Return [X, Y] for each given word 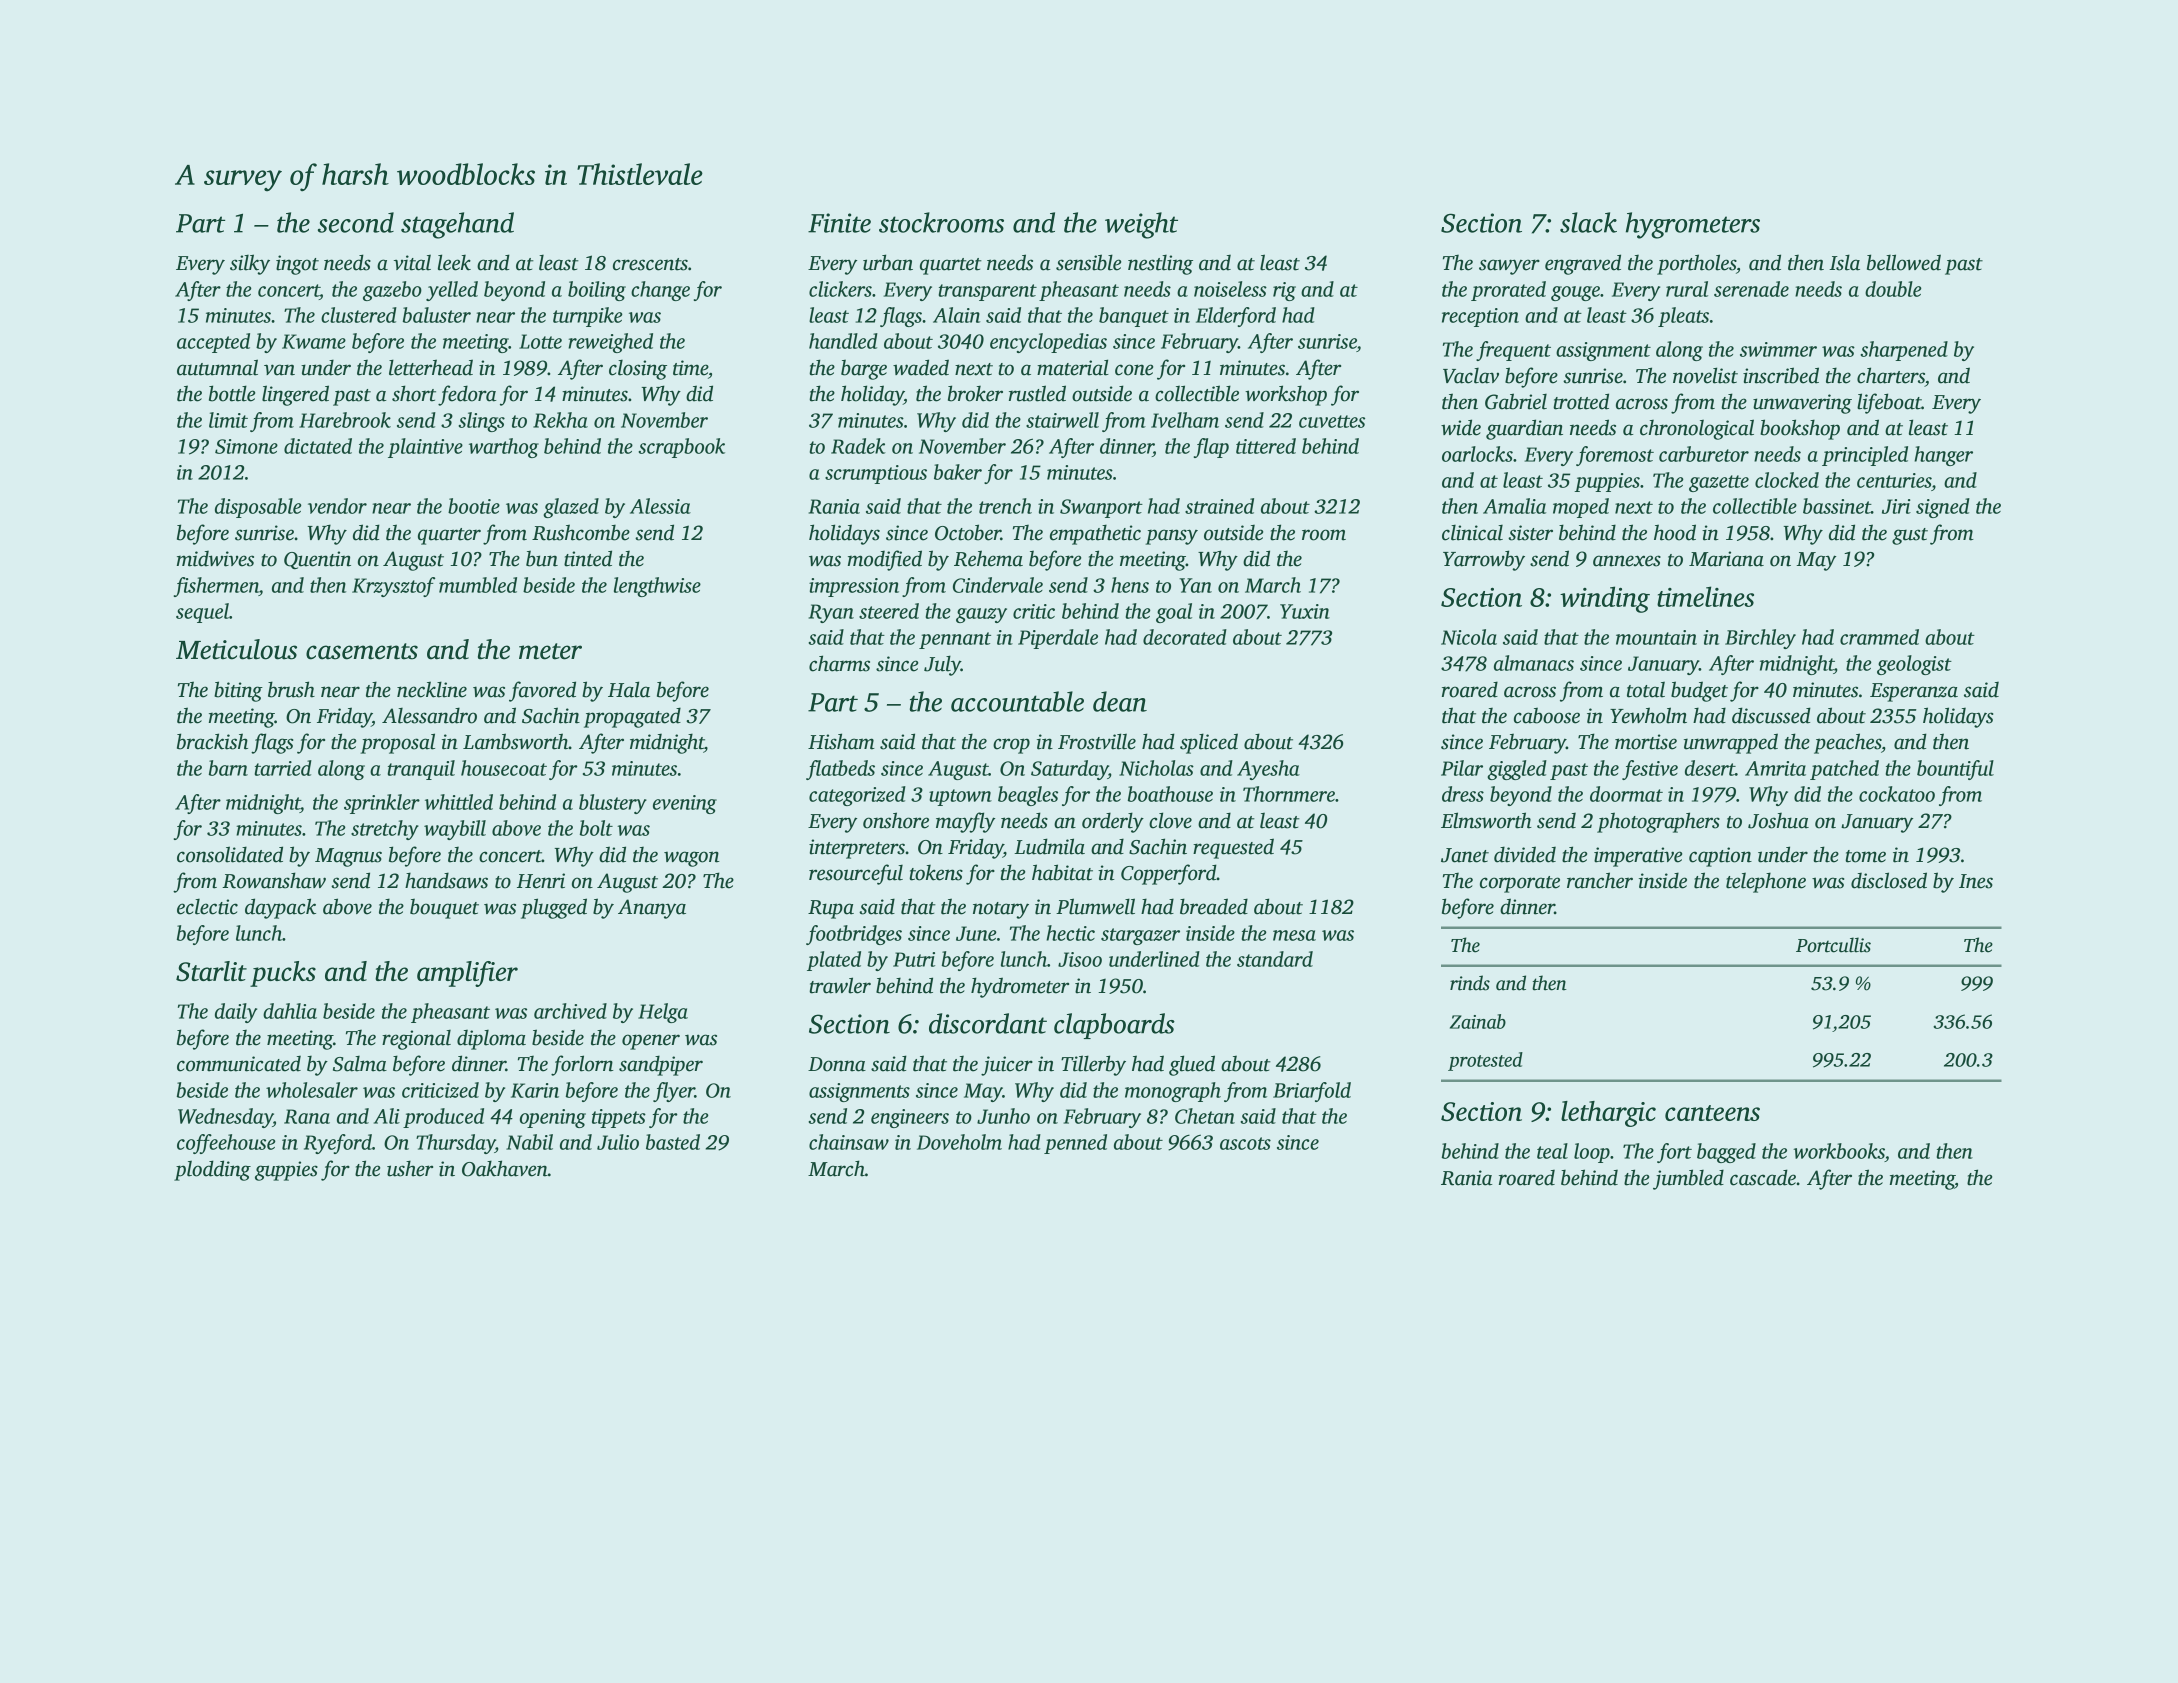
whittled [459, 802]
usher [410, 1168]
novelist [1705, 375]
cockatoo [1897, 794]
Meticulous [236, 649]
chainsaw [849, 1142]
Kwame [314, 341]
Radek [858, 446]
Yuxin [1305, 611]
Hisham [841, 741]
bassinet [1837, 506]
